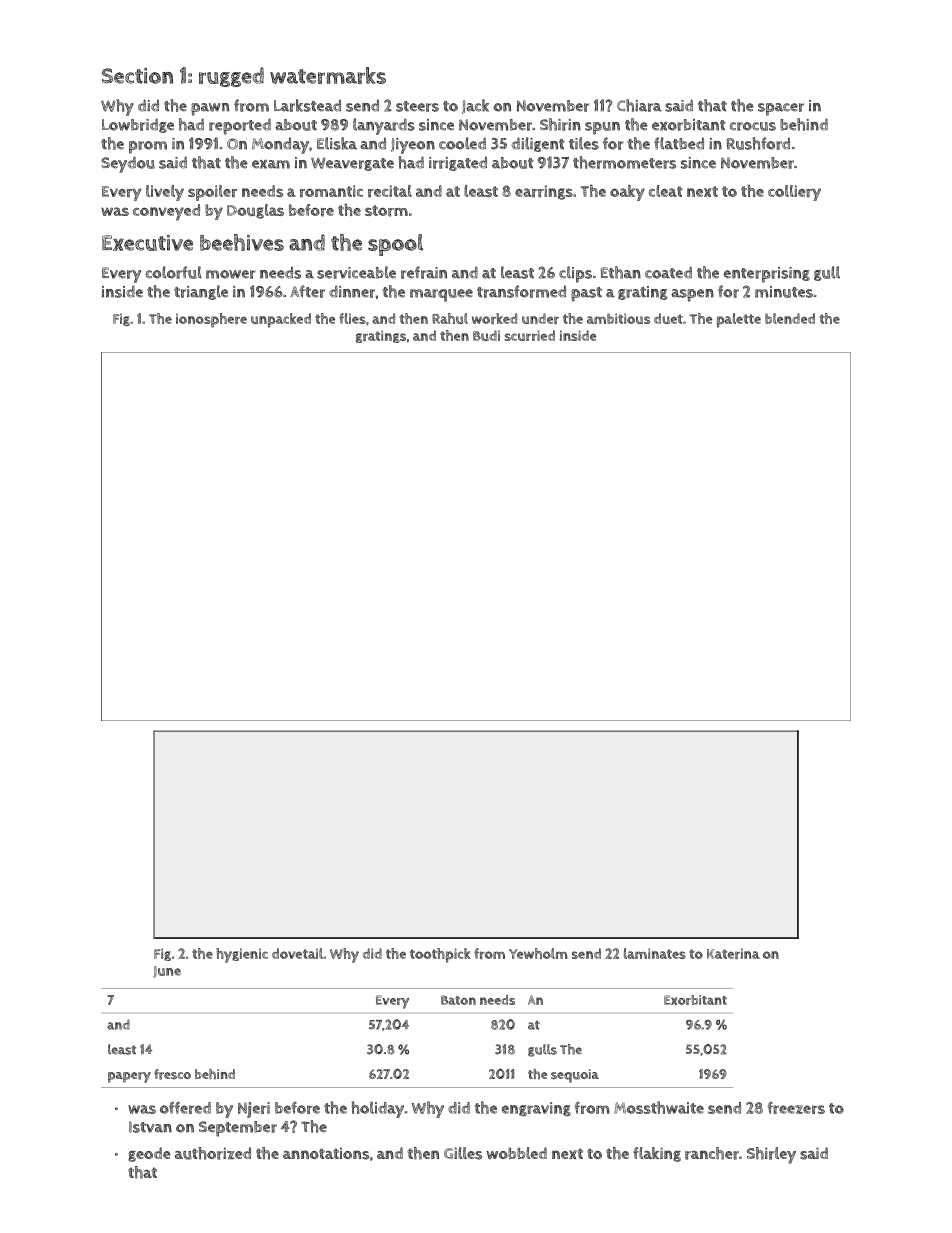 The width and height of the screenshot is (952, 1233). I want to click on rugged, so click(231, 77).
